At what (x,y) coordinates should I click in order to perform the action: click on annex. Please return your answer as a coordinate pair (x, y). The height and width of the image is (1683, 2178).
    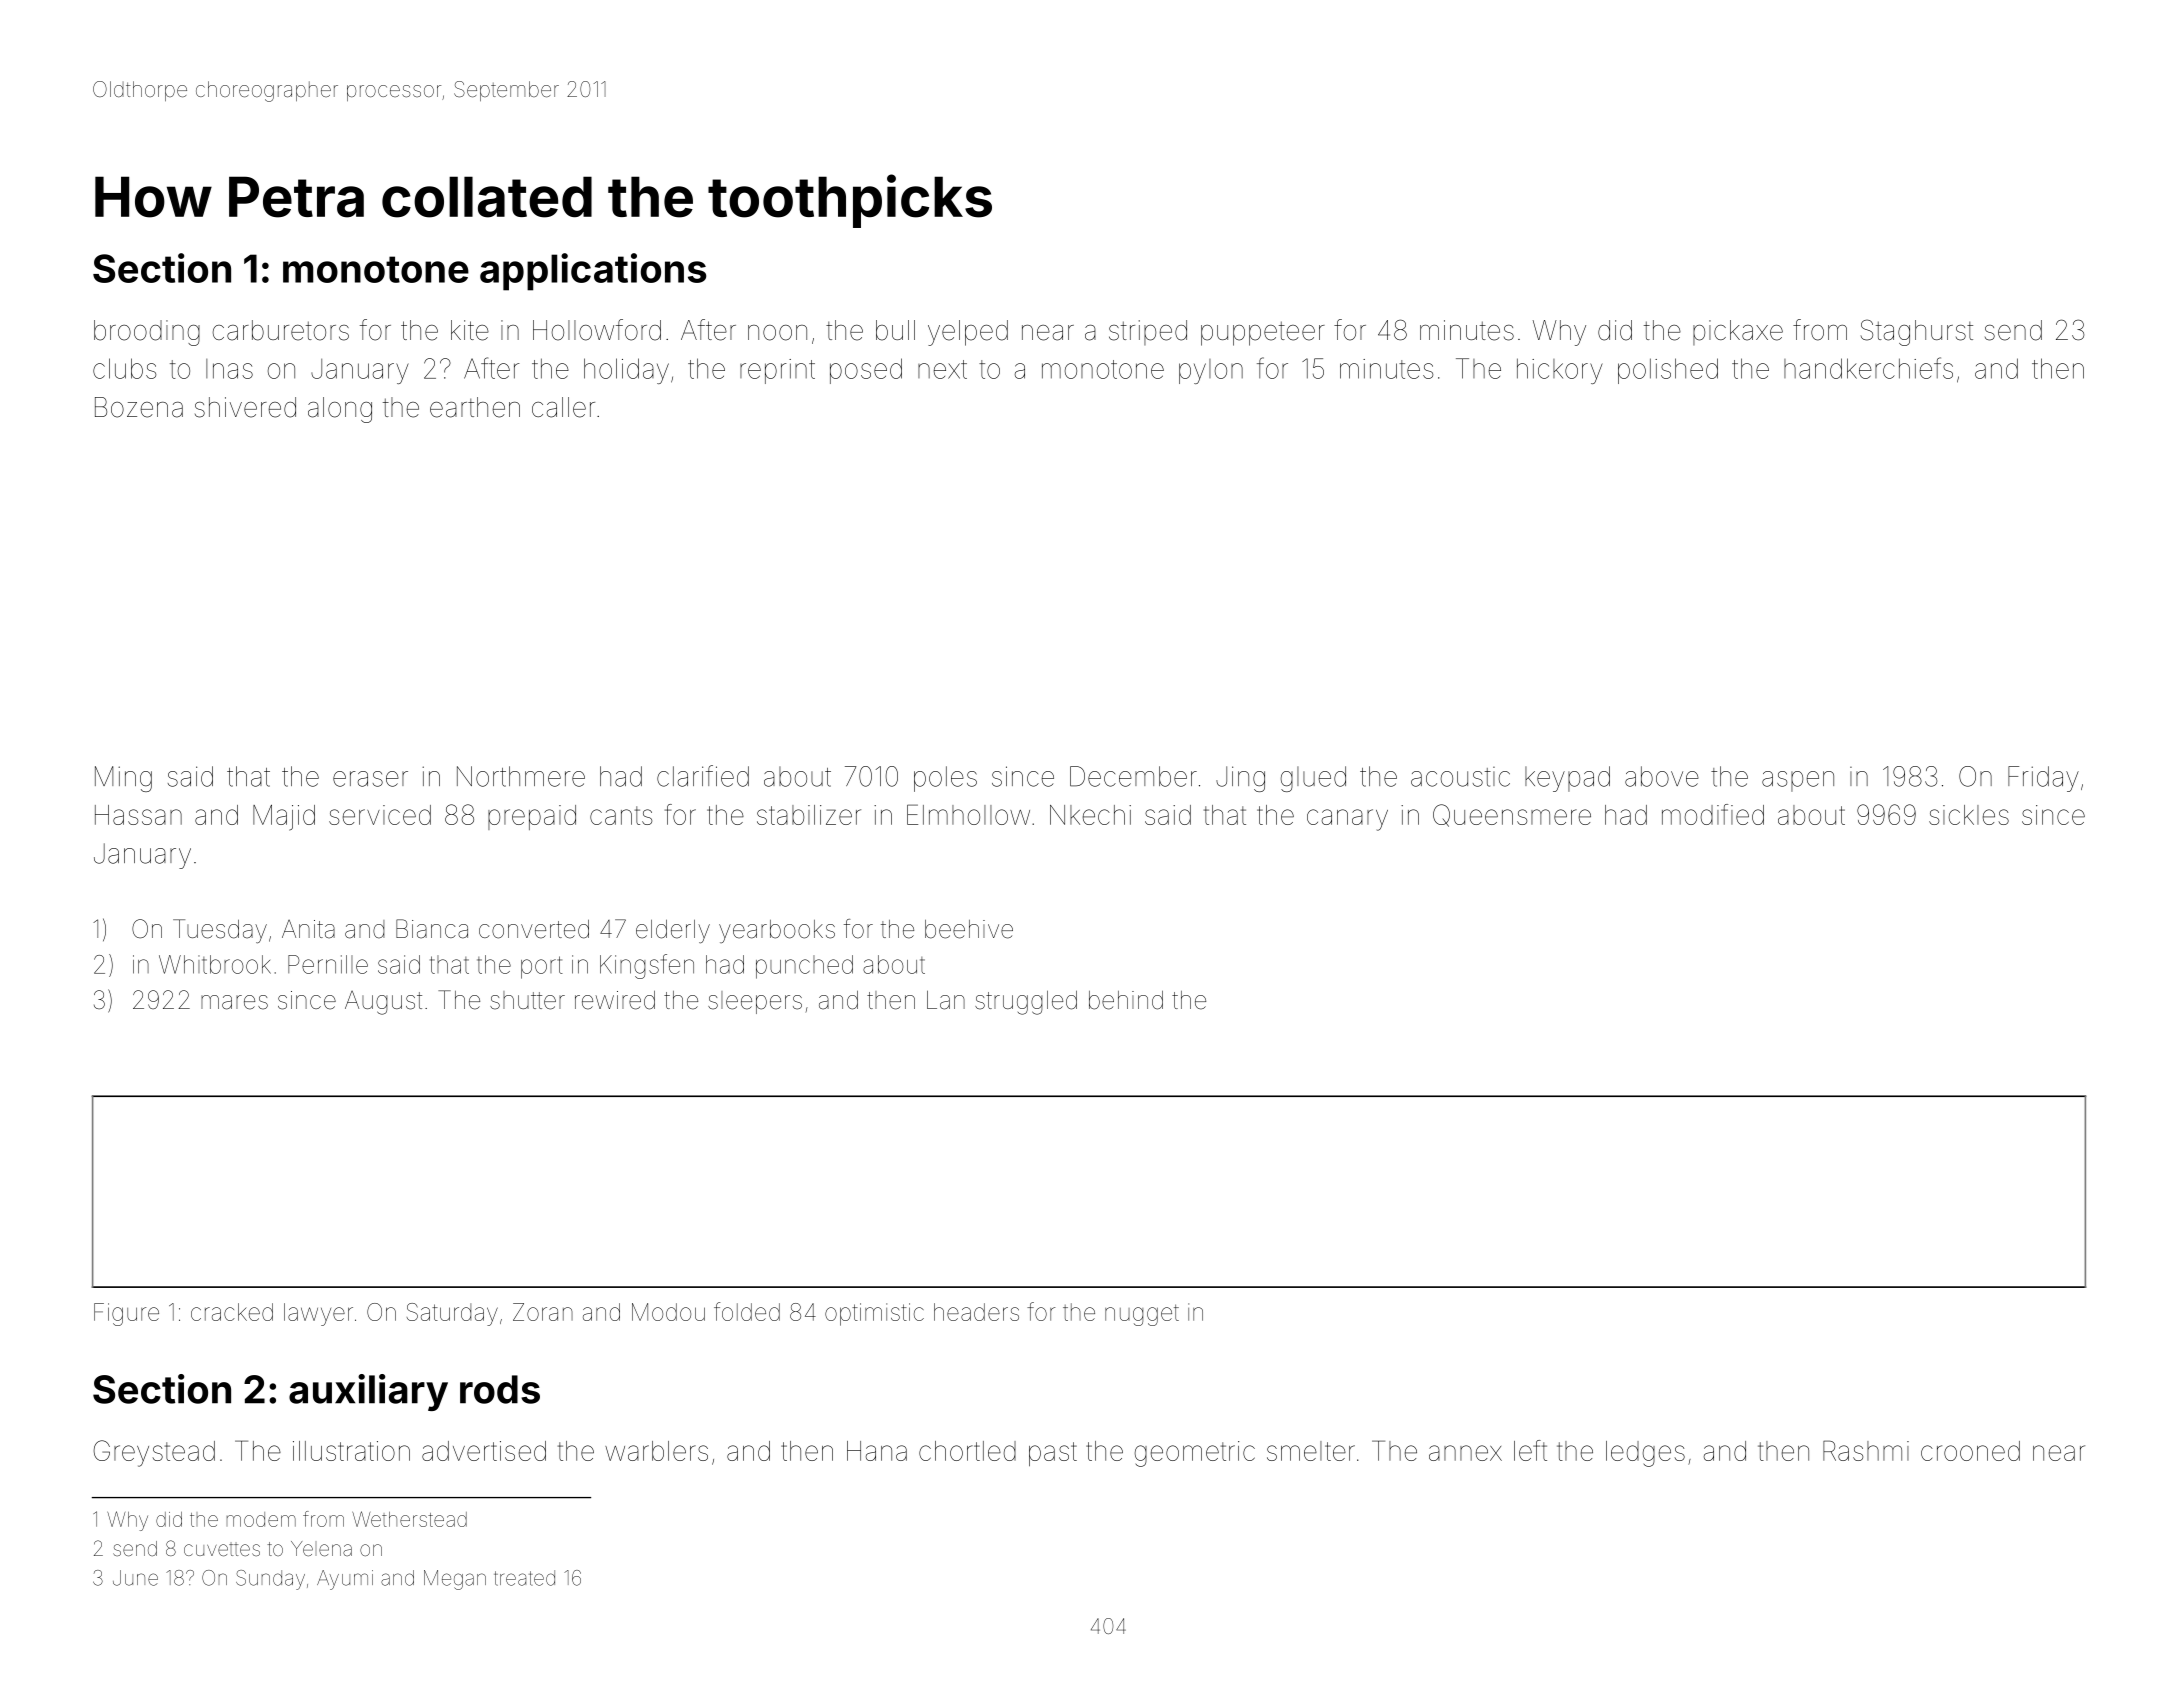
    Looking at the image, I should click on (1465, 1453).
